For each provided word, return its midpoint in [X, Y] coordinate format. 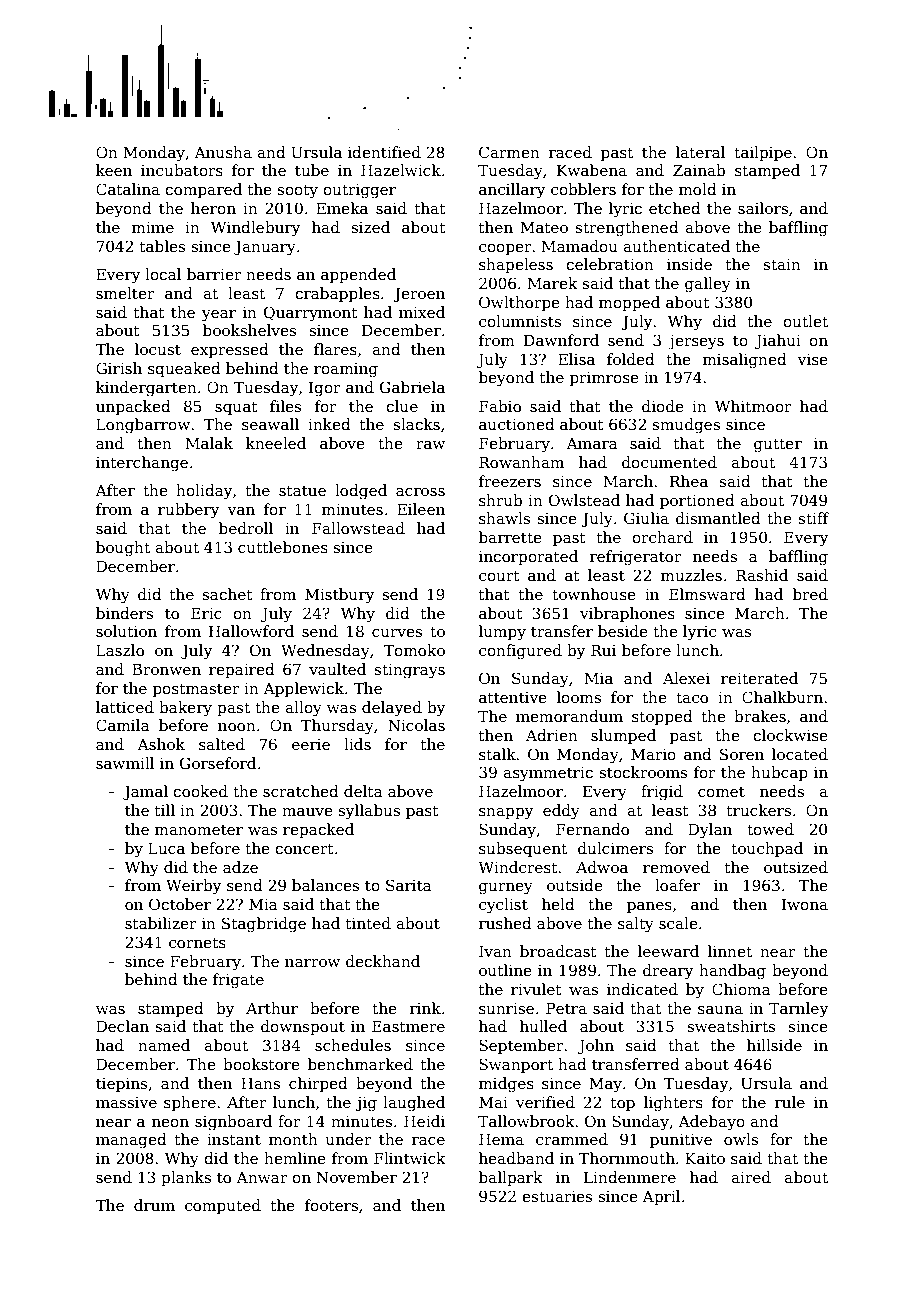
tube [312, 170]
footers [331, 1205]
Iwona [805, 904]
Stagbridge [264, 925]
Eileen [421, 509]
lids [357, 744]
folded [631, 359]
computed [223, 1206]
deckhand [383, 961]
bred [810, 594]
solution [126, 631]
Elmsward [707, 594]
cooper [505, 249]
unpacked [133, 407]
